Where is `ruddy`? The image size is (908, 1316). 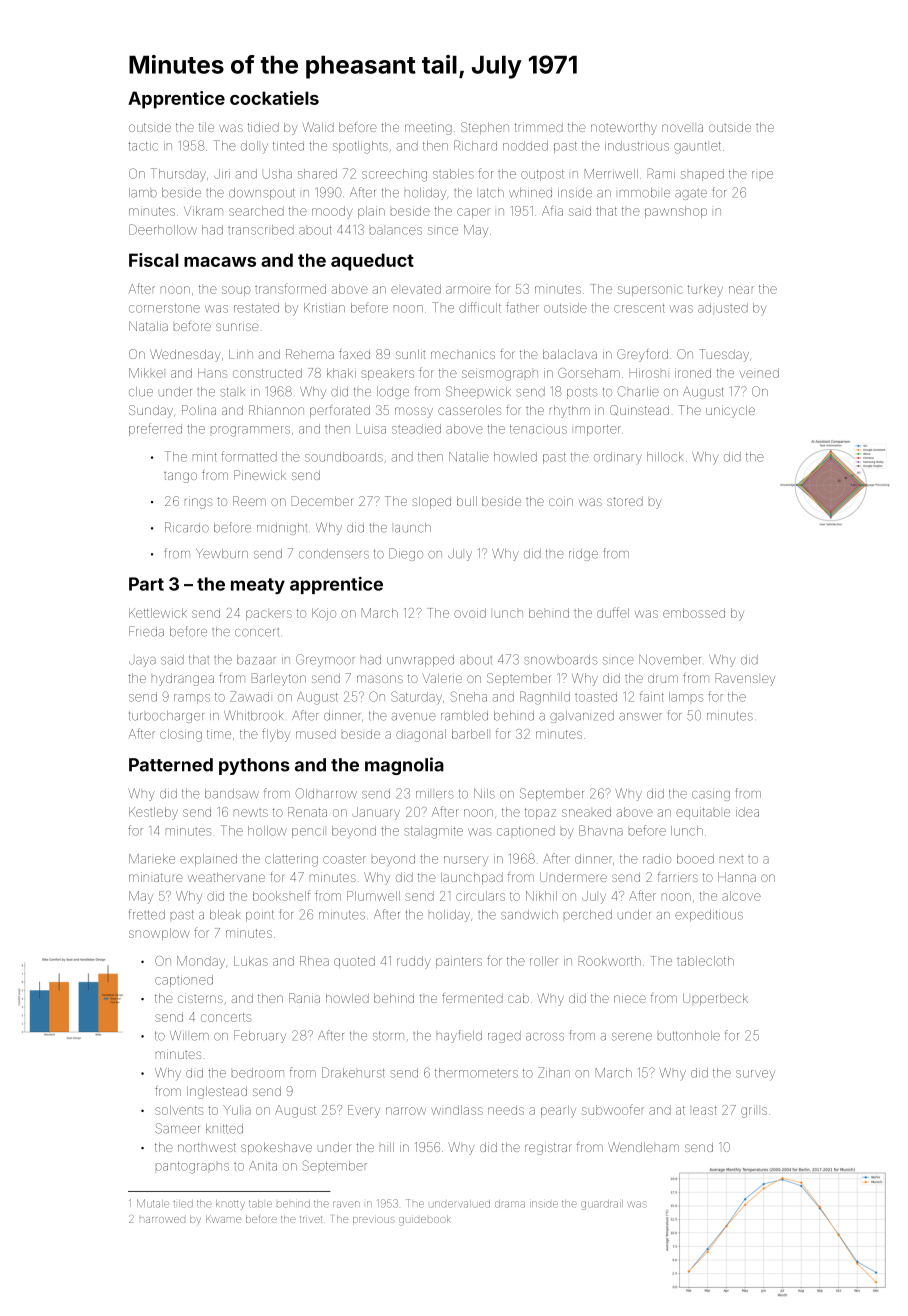 ruddy is located at coordinates (413, 962).
